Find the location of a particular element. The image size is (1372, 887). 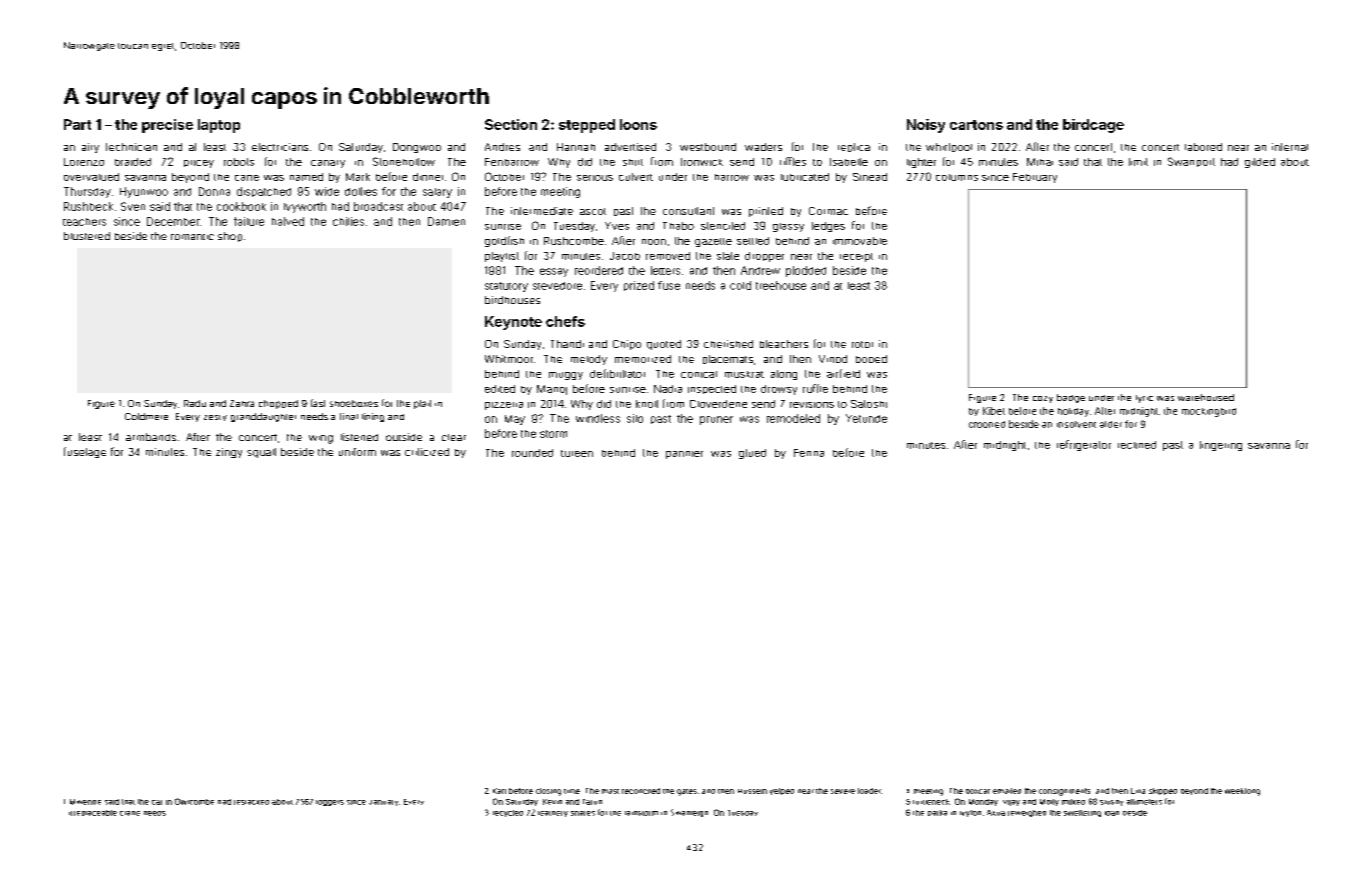

Lorenzo is located at coordinates (84, 162).
